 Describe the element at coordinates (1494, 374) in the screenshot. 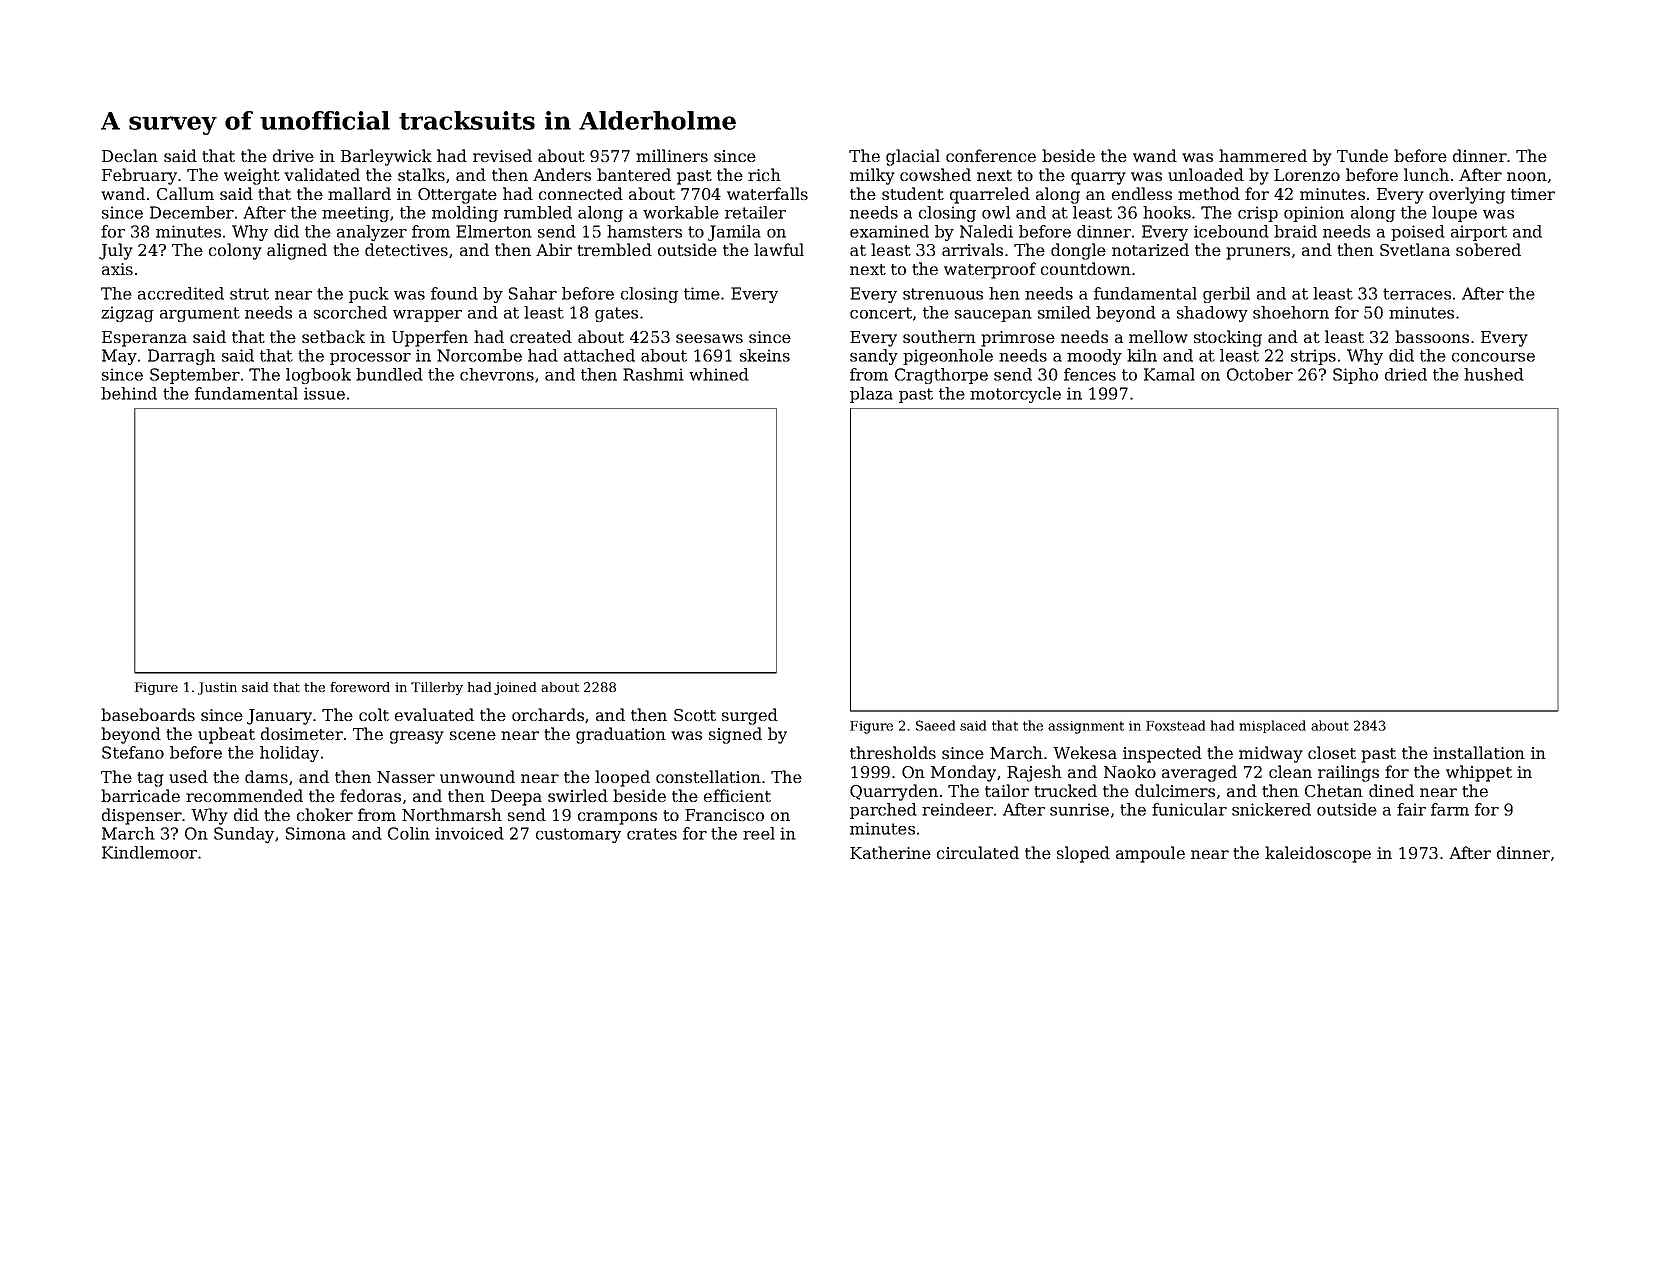

I see `hushed` at that location.
